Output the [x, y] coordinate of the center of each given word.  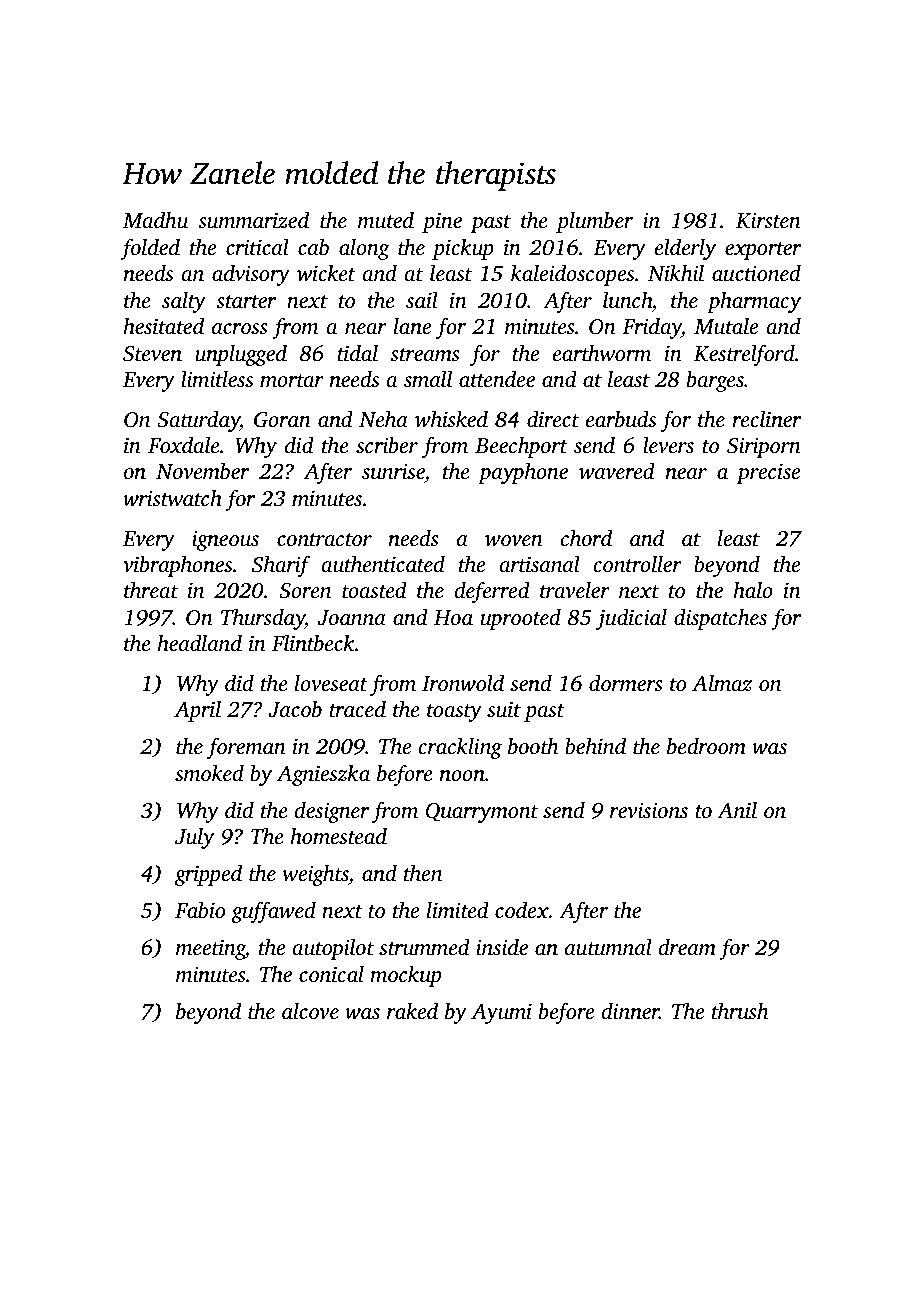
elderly [685, 249]
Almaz [722, 683]
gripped [208, 875]
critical [257, 247]
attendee [497, 379]
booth [533, 746]
